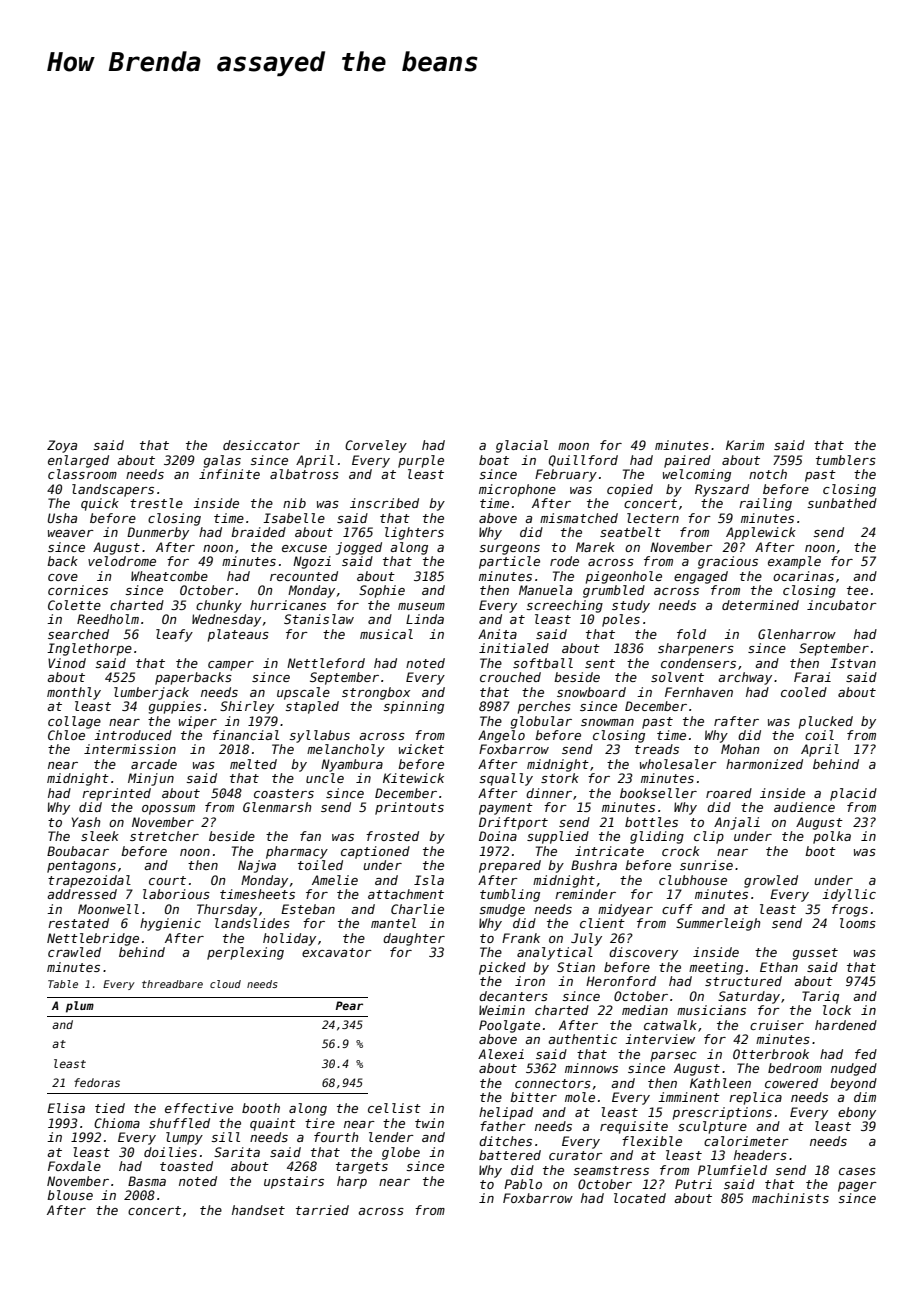 The image size is (924, 1308). I want to click on melancholy, so click(346, 750).
